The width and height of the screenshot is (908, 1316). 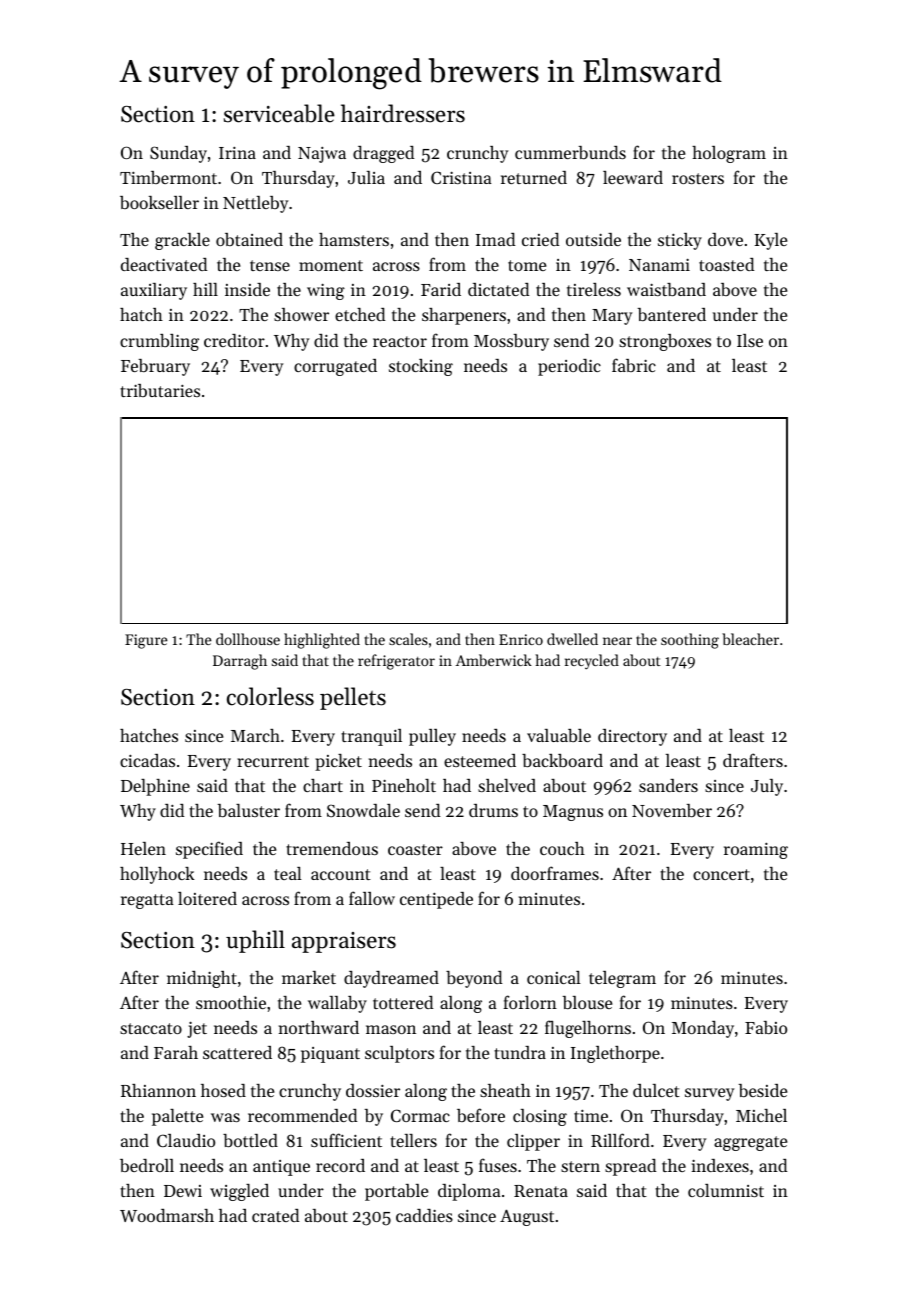 I want to click on bleacher, so click(x=750, y=639).
